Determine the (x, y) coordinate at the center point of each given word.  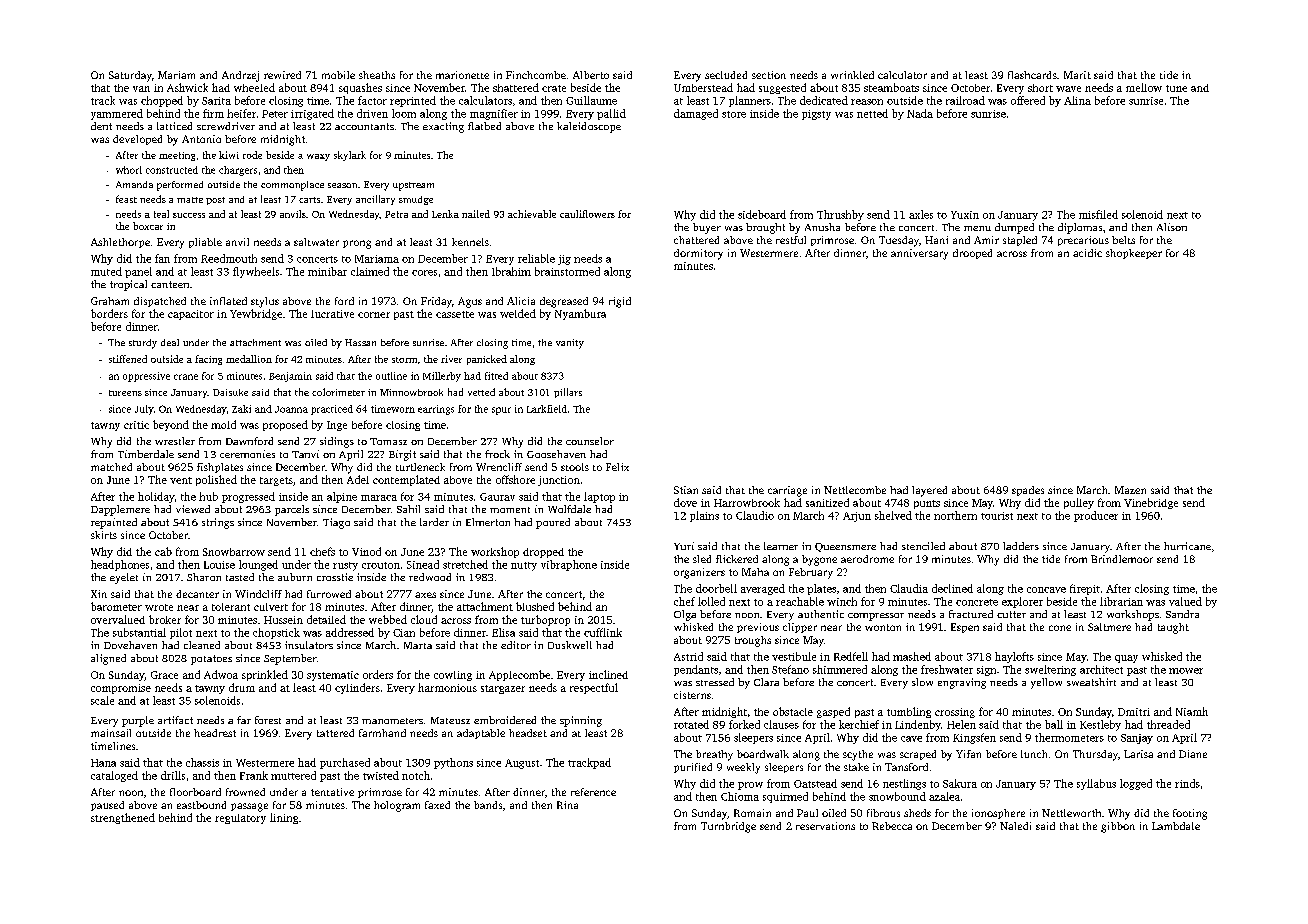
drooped (972, 254)
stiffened (128, 359)
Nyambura (580, 314)
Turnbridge (728, 827)
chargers (238, 171)
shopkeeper (1134, 254)
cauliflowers (587, 214)
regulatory (240, 819)
